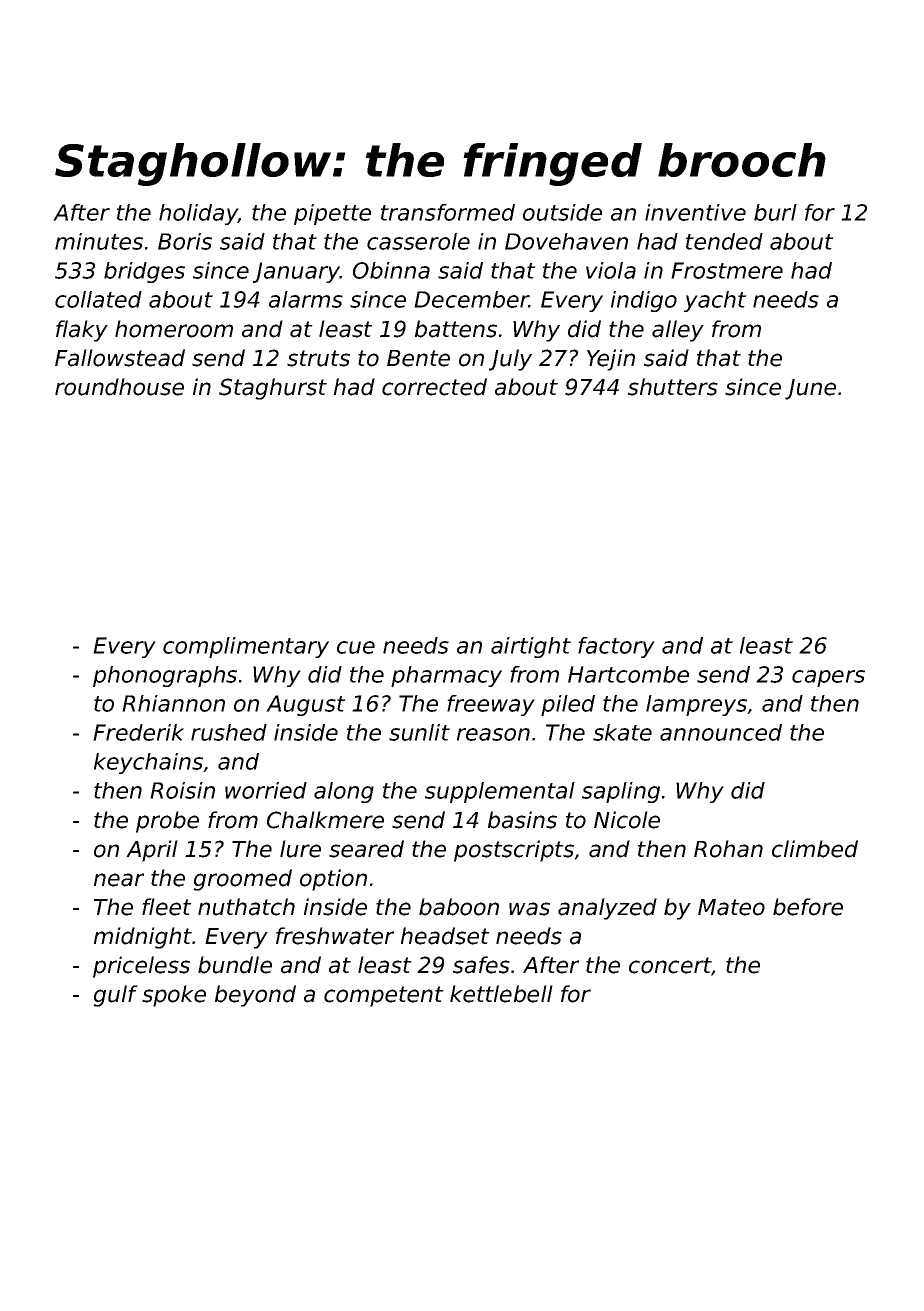  Describe the element at coordinates (246, 647) in the screenshot. I see `complimentary` at that location.
